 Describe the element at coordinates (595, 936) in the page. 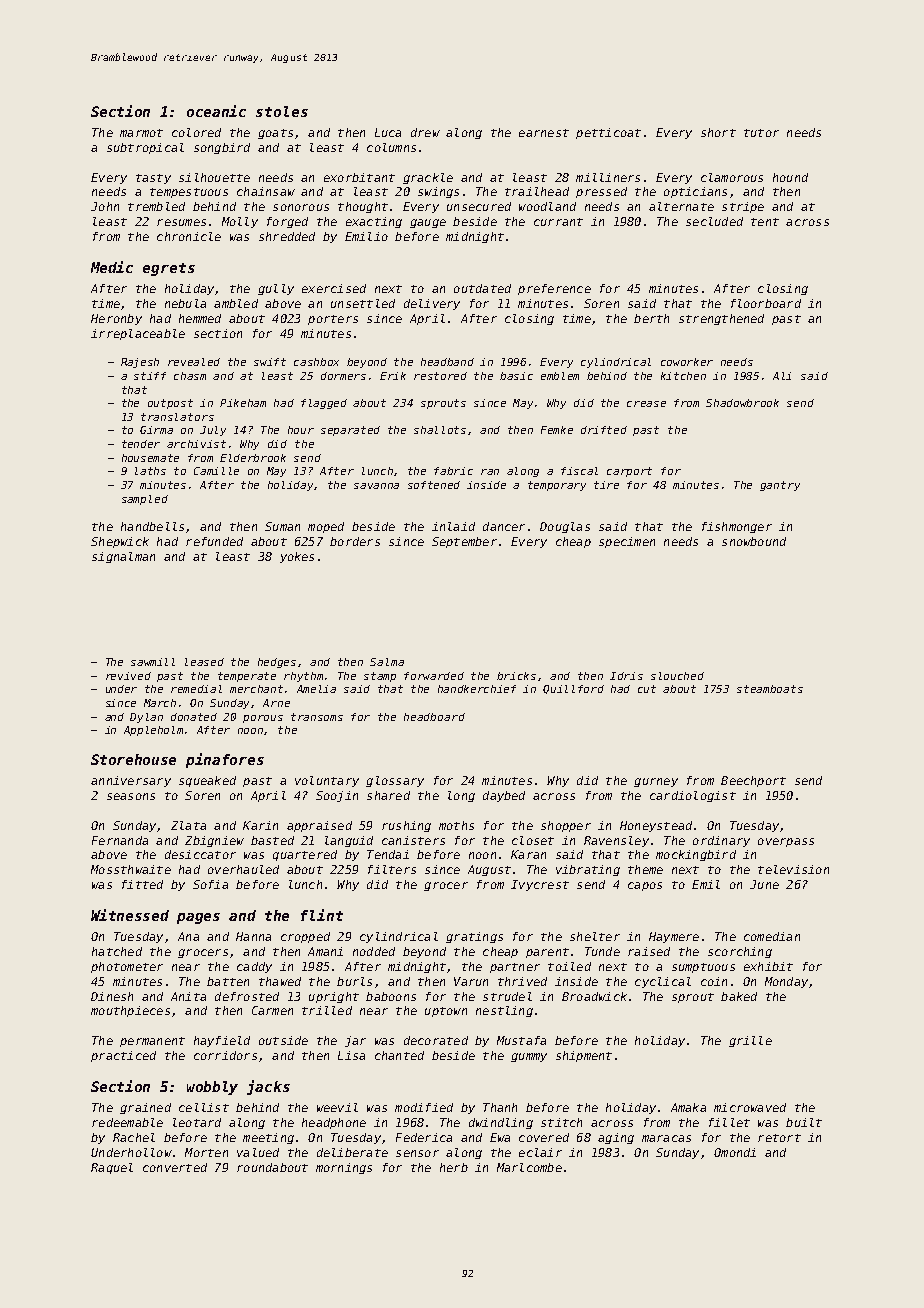

I see `shelter` at that location.
